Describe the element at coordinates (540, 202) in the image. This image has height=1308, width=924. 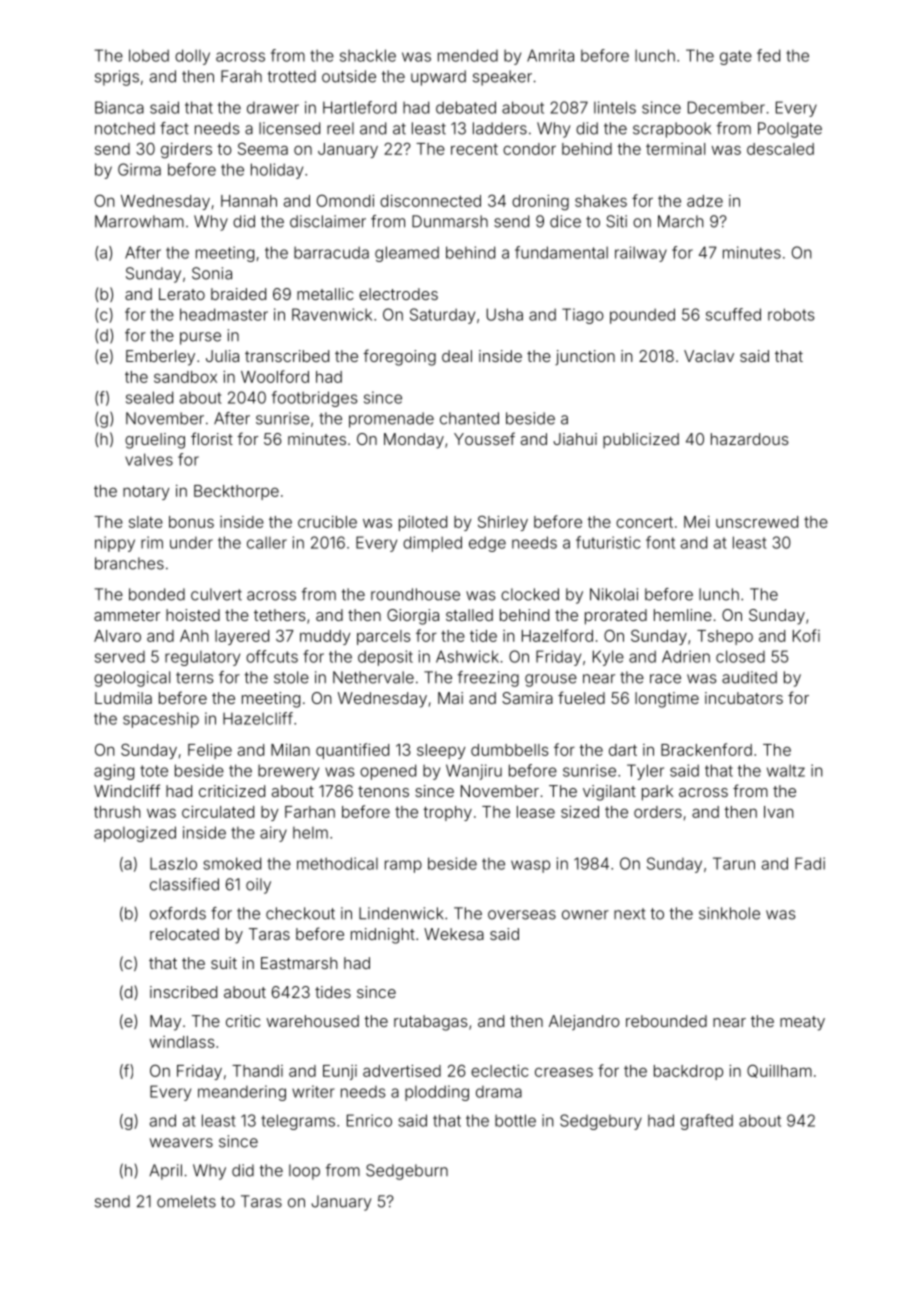
I see `droning` at that location.
